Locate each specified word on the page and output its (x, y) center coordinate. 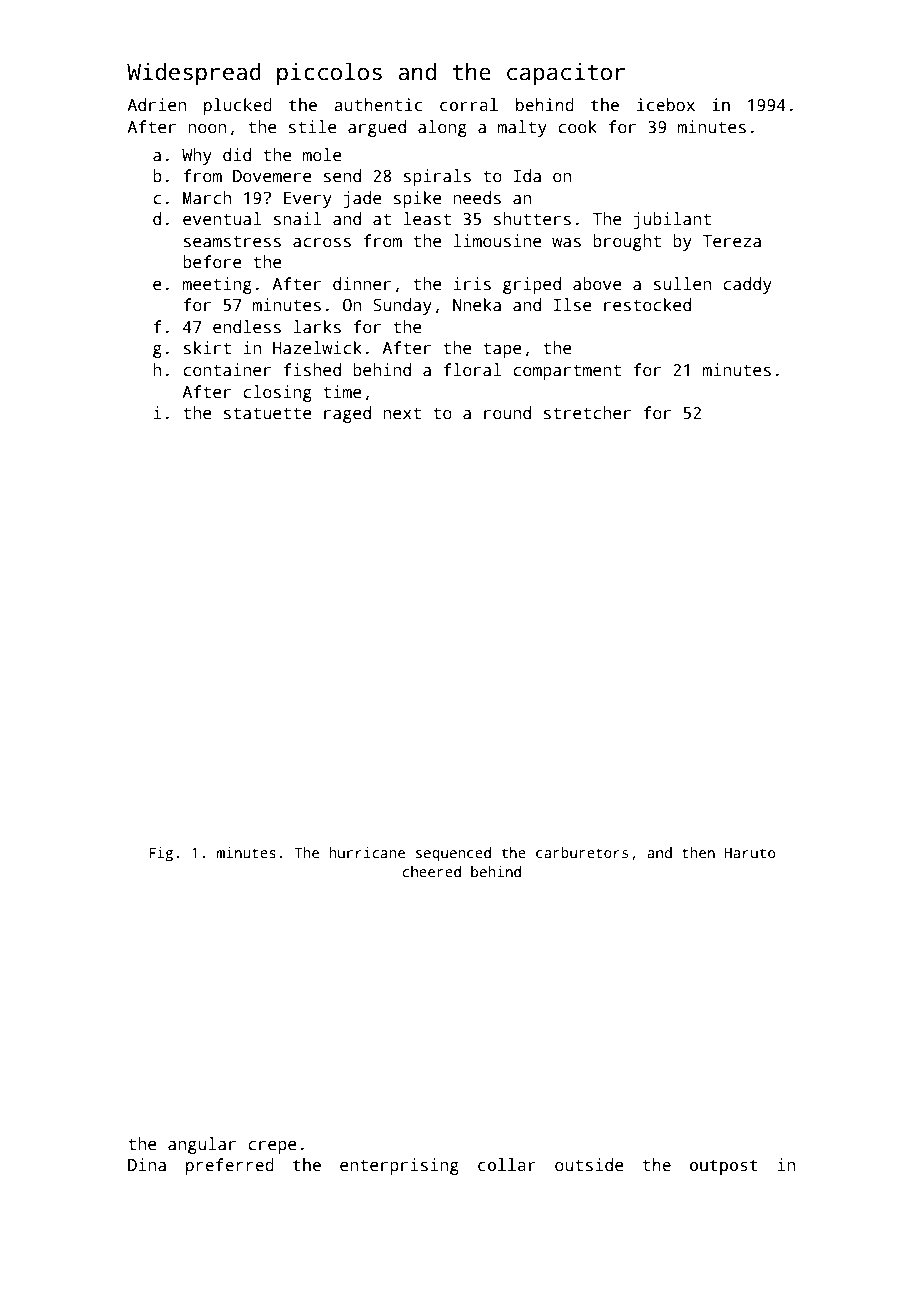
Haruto (750, 852)
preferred (230, 1166)
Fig (161, 854)
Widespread (194, 74)
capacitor (566, 74)
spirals (437, 177)
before (212, 262)
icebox (666, 105)
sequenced (453, 854)
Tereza (732, 241)
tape (502, 350)
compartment (567, 372)
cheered (432, 871)
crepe (272, 1147)
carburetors (582, 852)
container (227, 370)
